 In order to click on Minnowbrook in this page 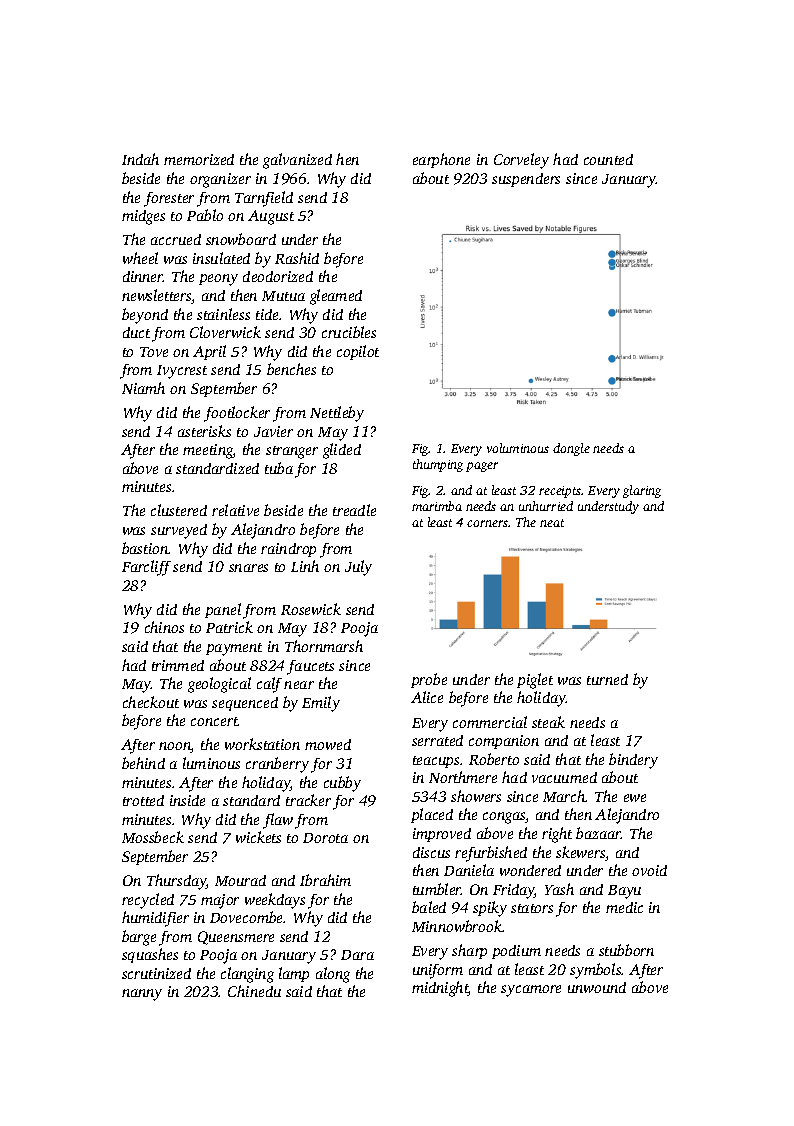, I will do `click(457, 926)`.
